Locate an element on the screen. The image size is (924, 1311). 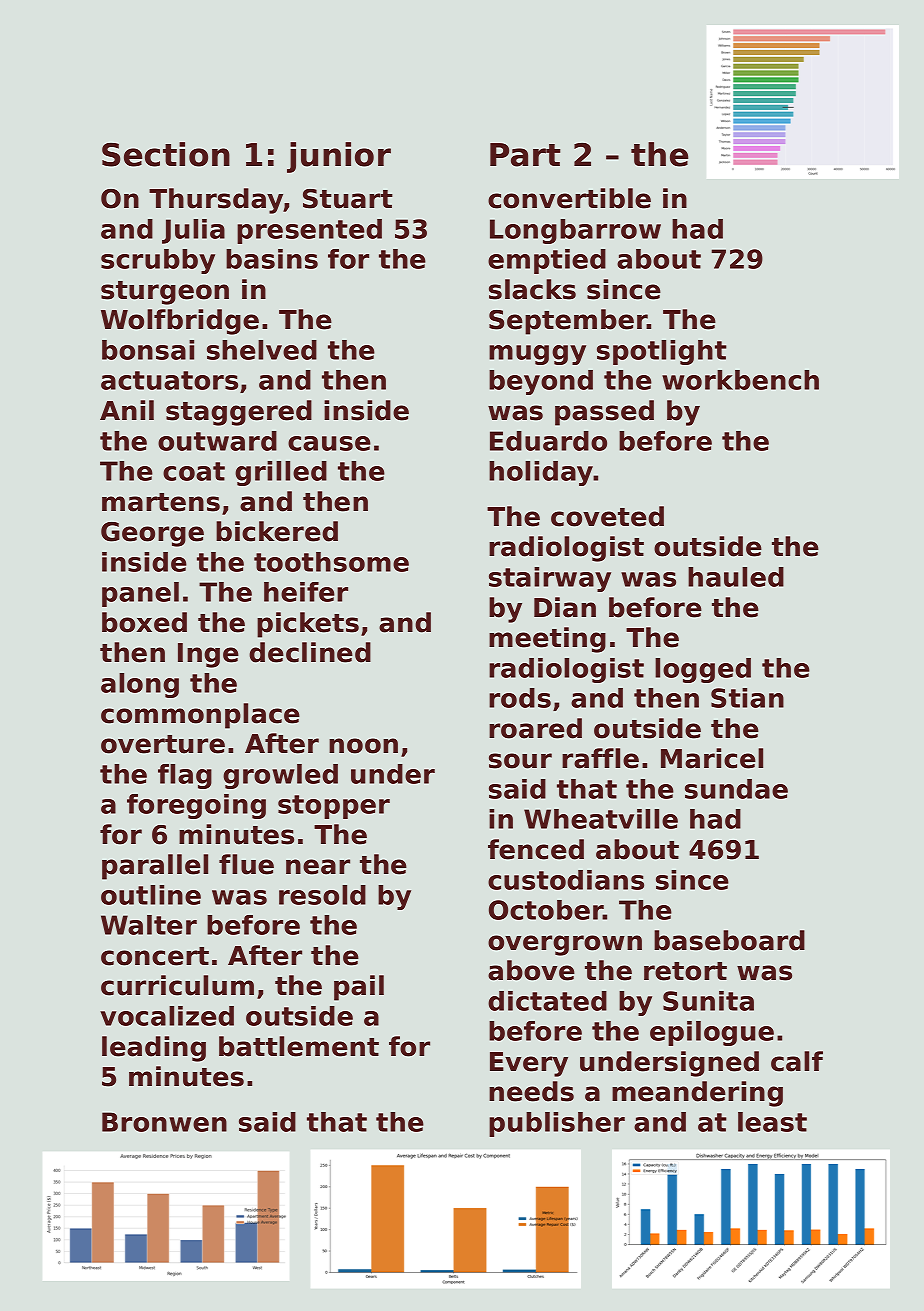
Every is located at coordinates (529, 1064).
